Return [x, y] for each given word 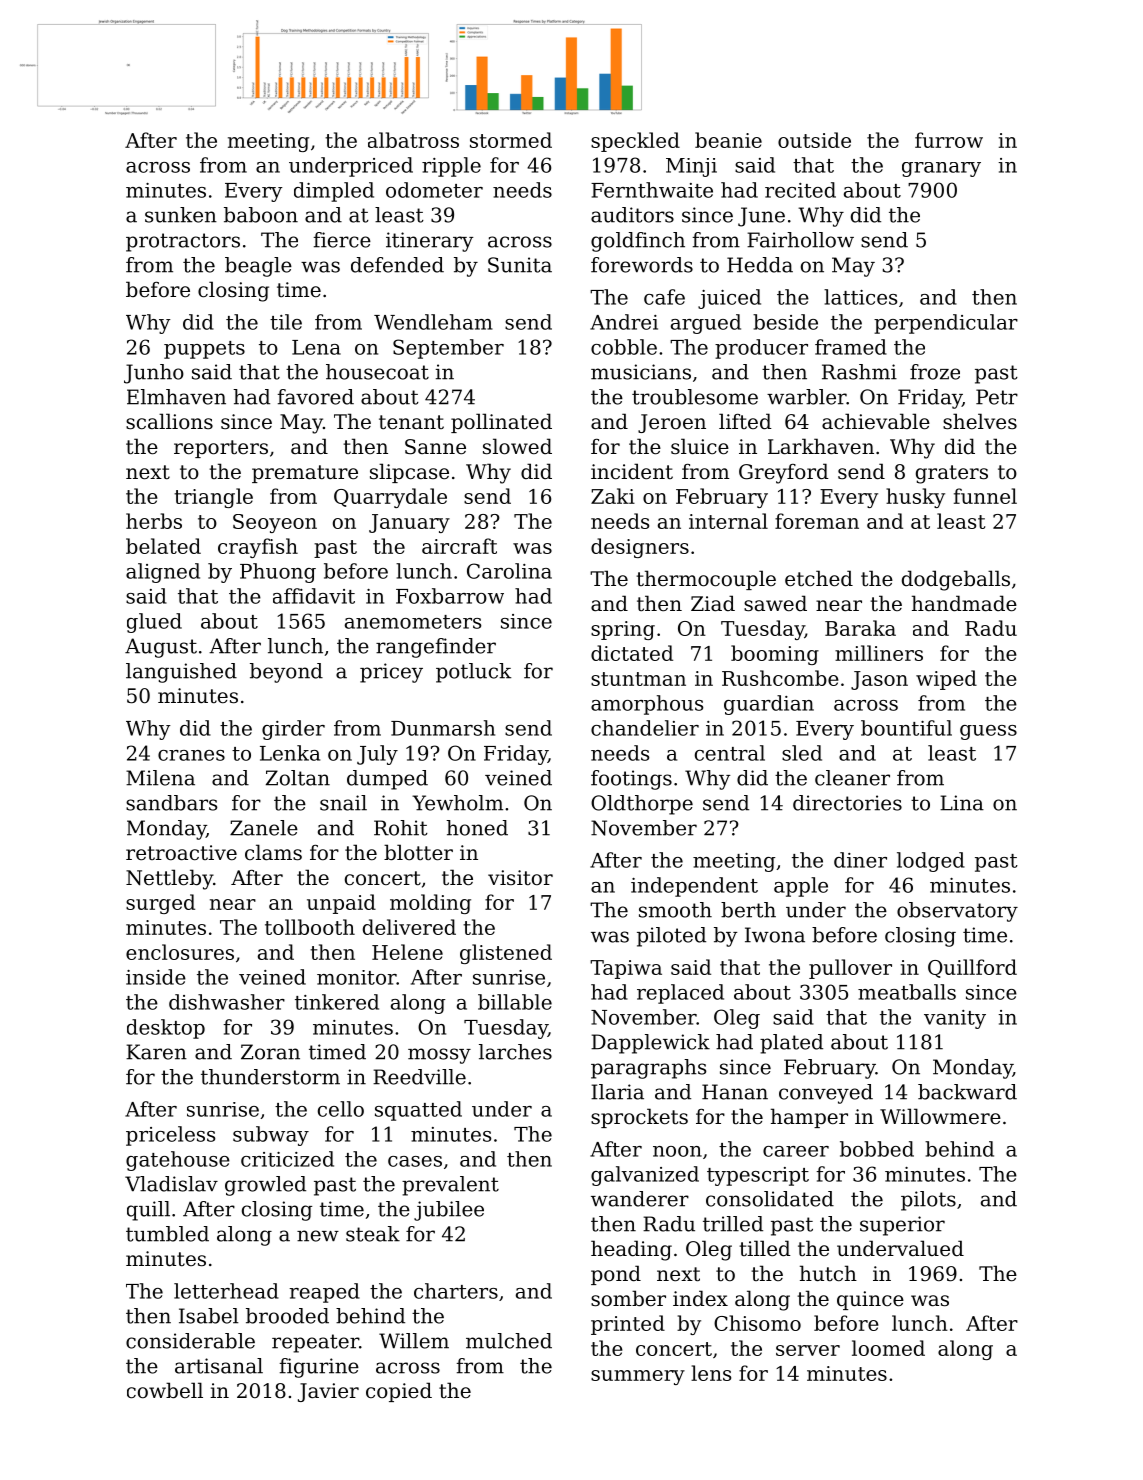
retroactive [181, 853]
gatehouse [178, 1161]
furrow [949, 140]
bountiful [906, 728]
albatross [413, 140]
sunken [181, 215]
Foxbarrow [450, 596]
